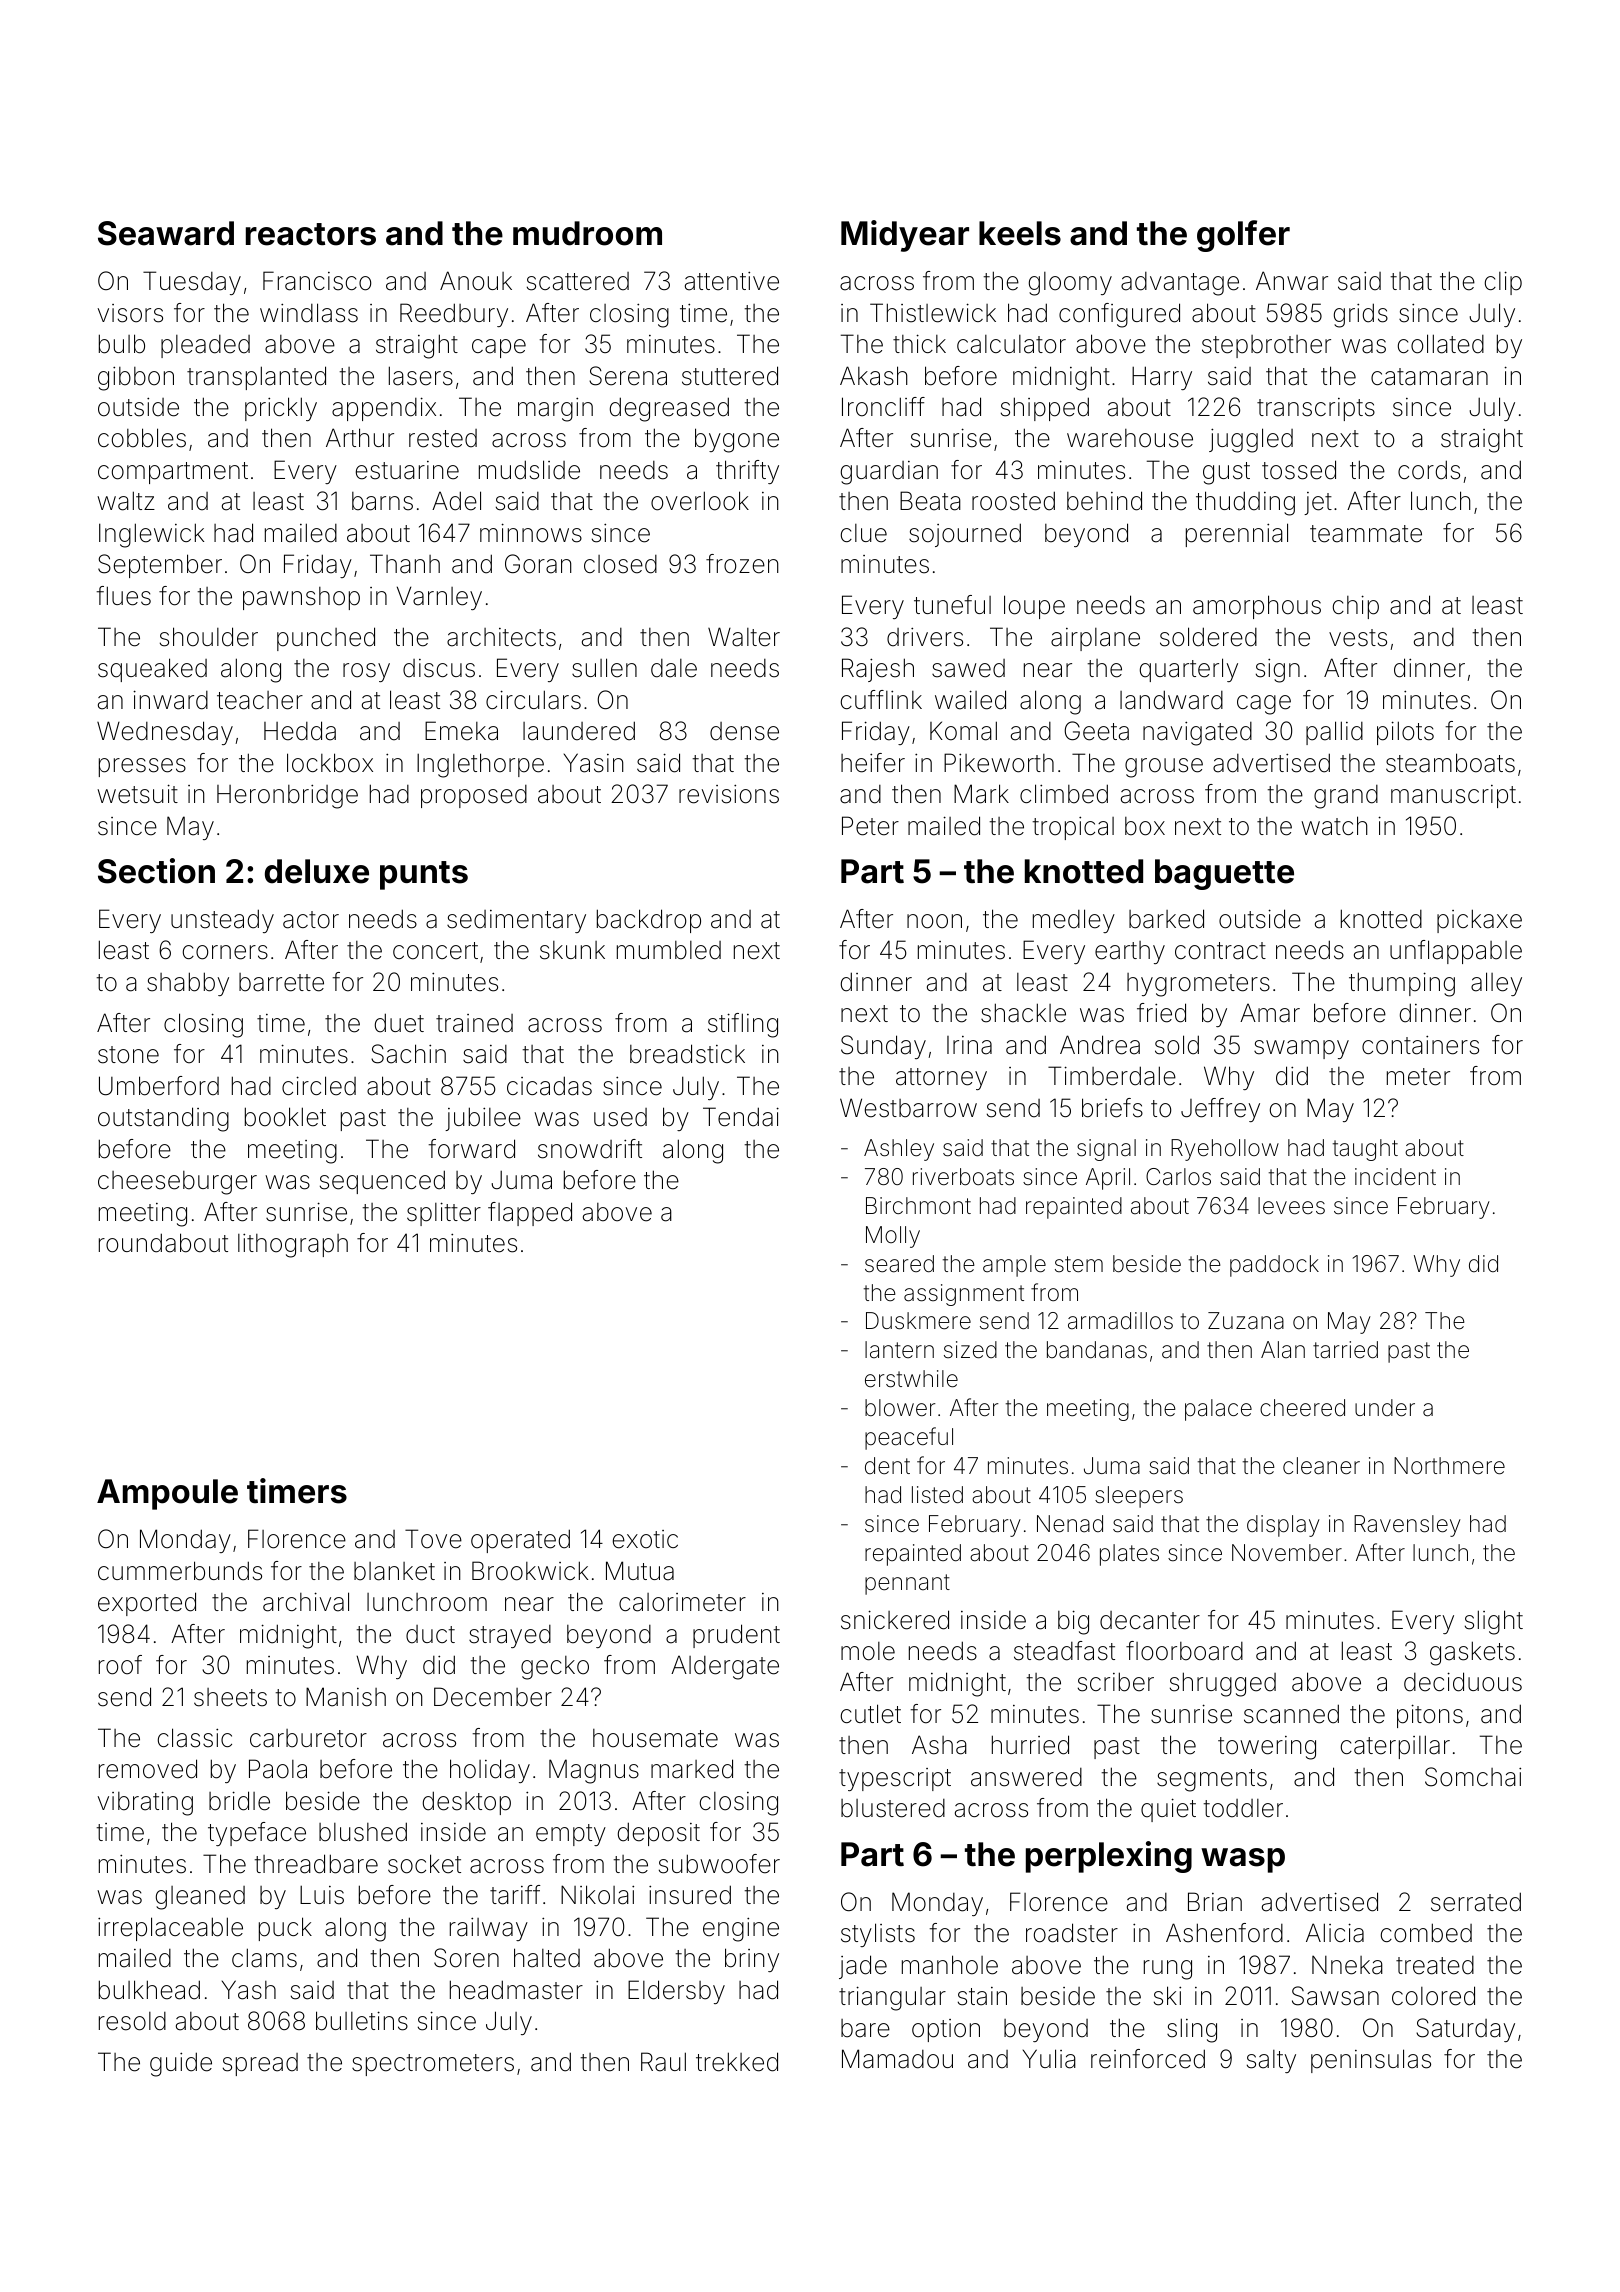 This screenshot has height=2292, width=1620. Describe the element at coordinates (181, 2064) in the screenshot. I see `guide` at that location.
